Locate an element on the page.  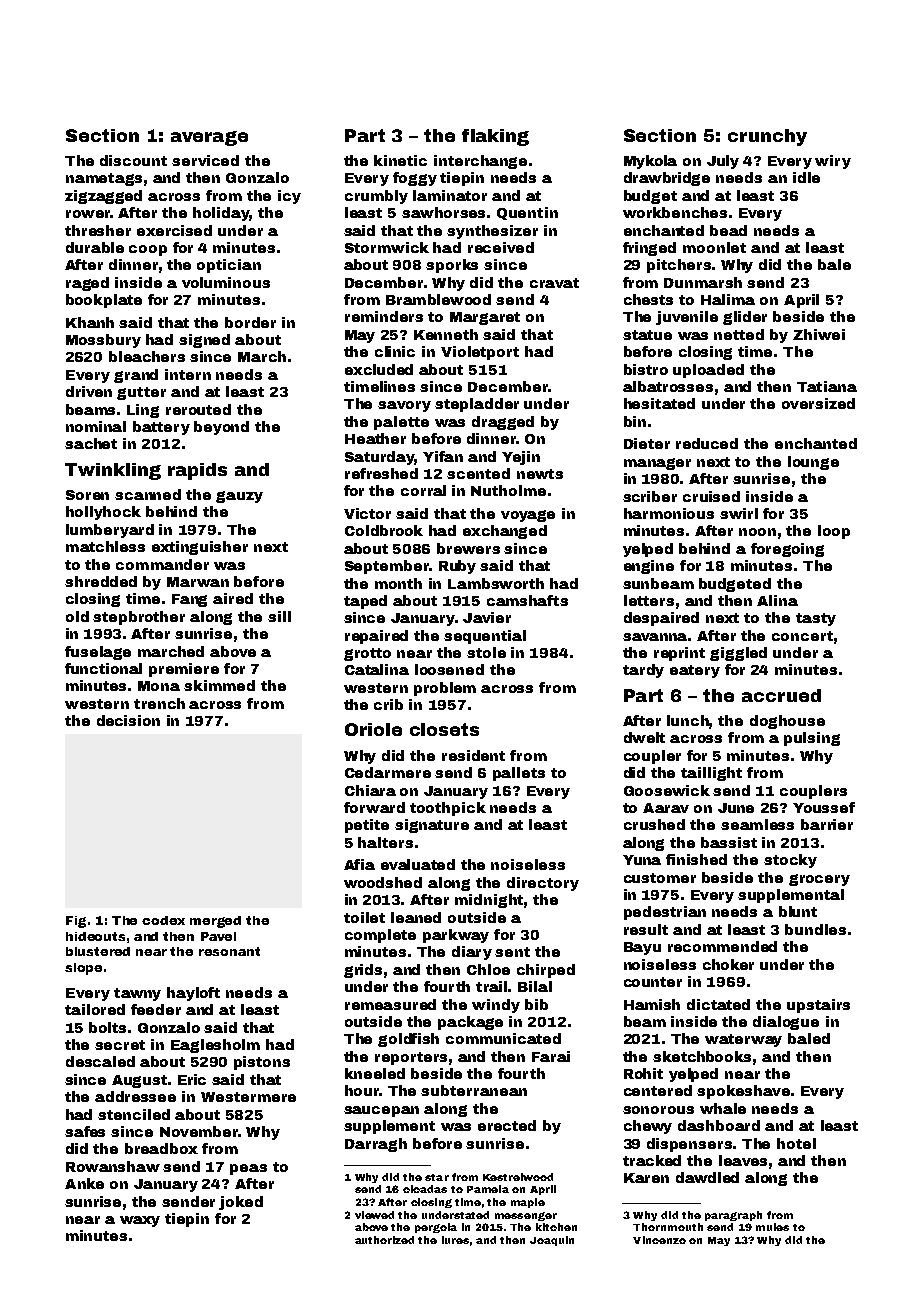
cravat is located at coordinates (554, 283).
